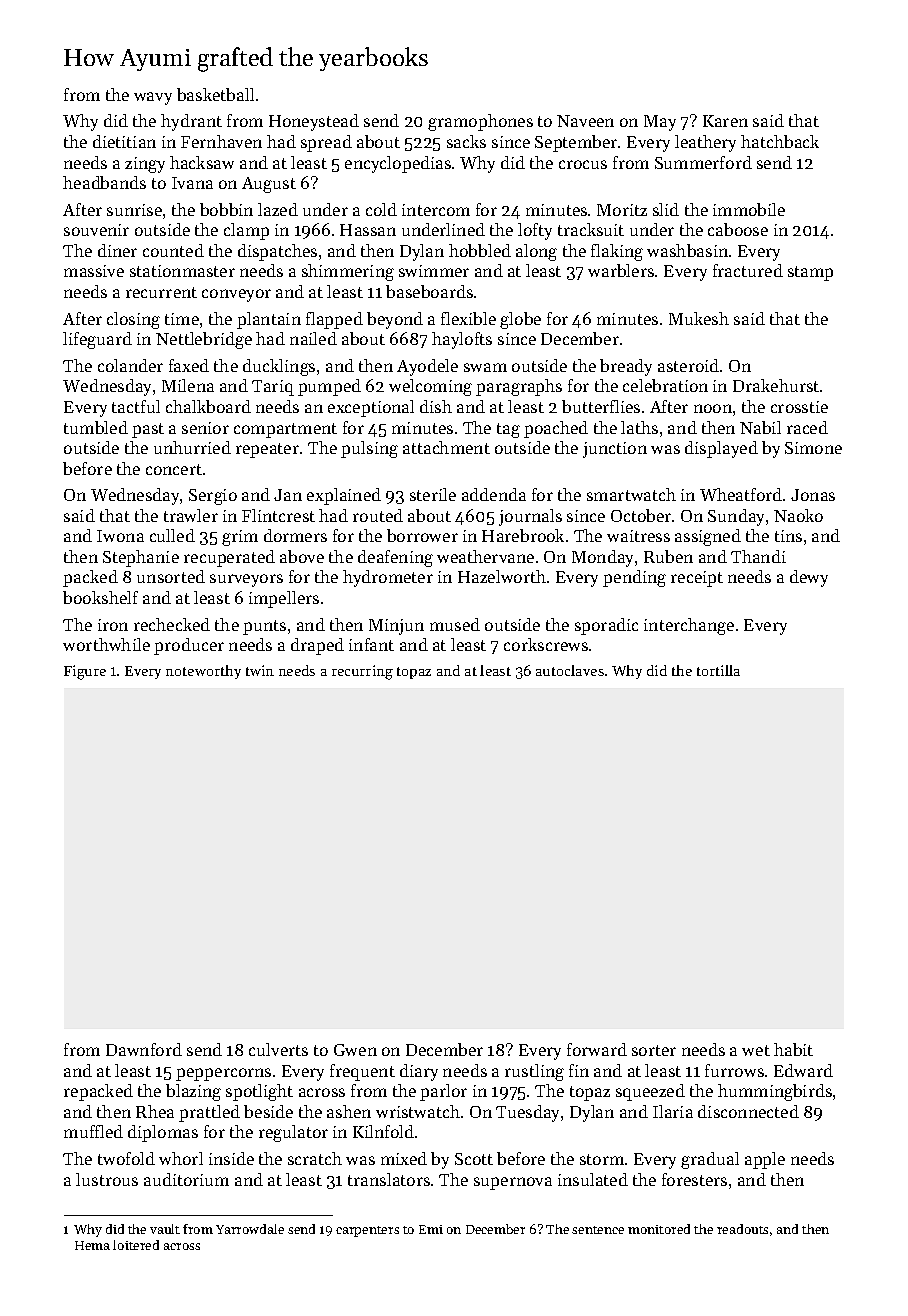  I want to click on gramophones, so click(480, 122).
